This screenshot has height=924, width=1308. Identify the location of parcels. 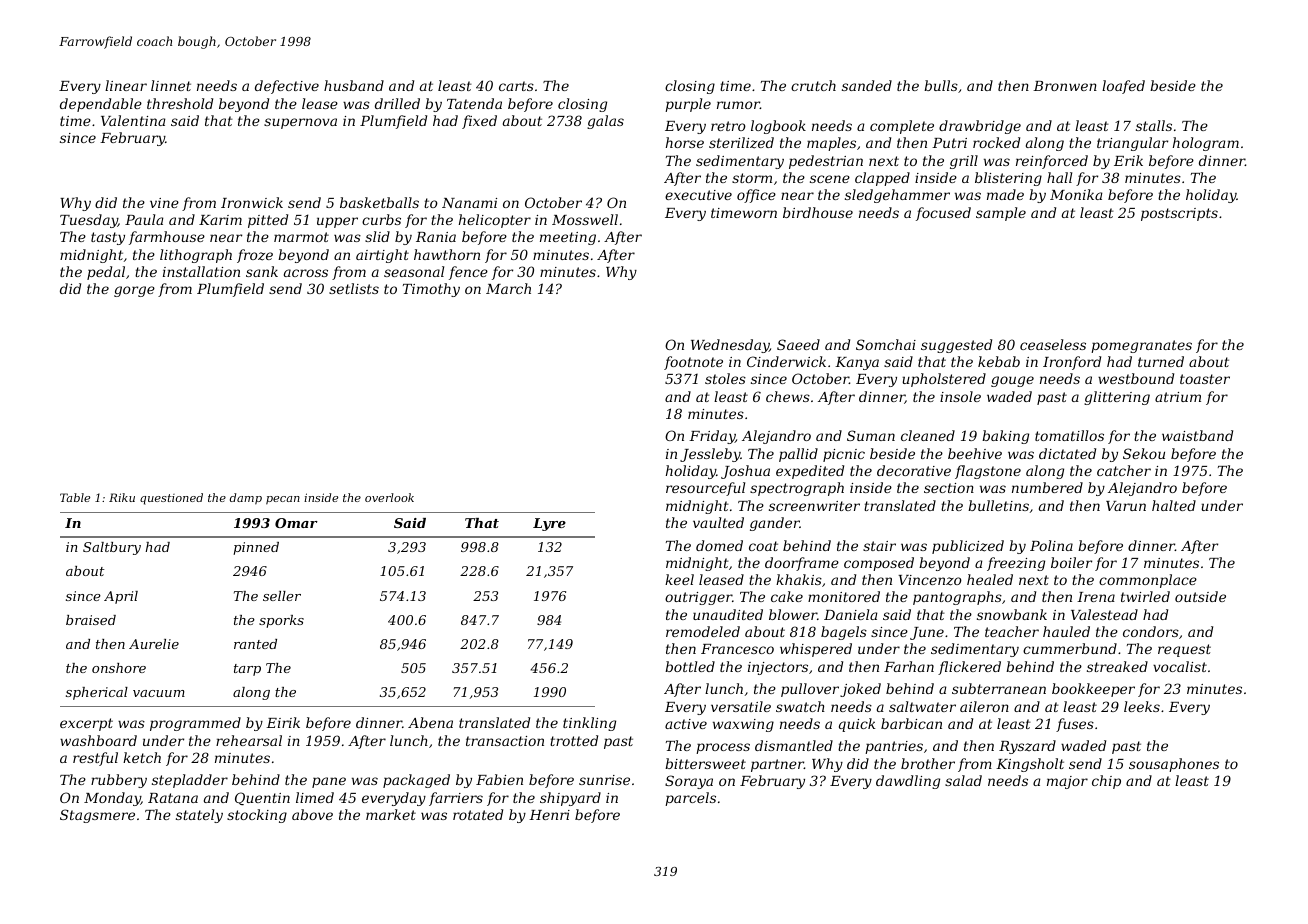
(690, 799).
